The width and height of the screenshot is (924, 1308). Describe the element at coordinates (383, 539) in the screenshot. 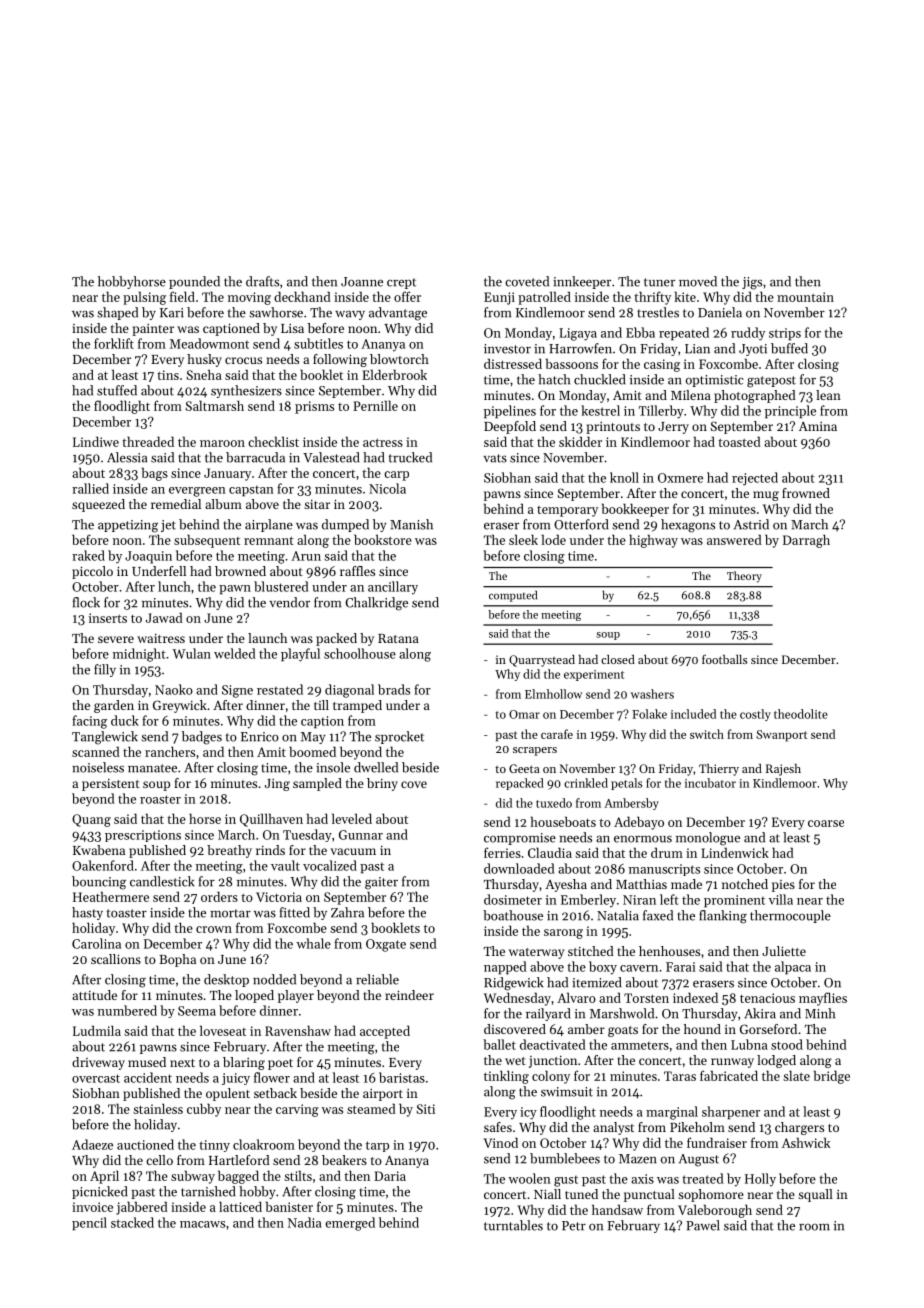

I see `bookstore` at that location.
